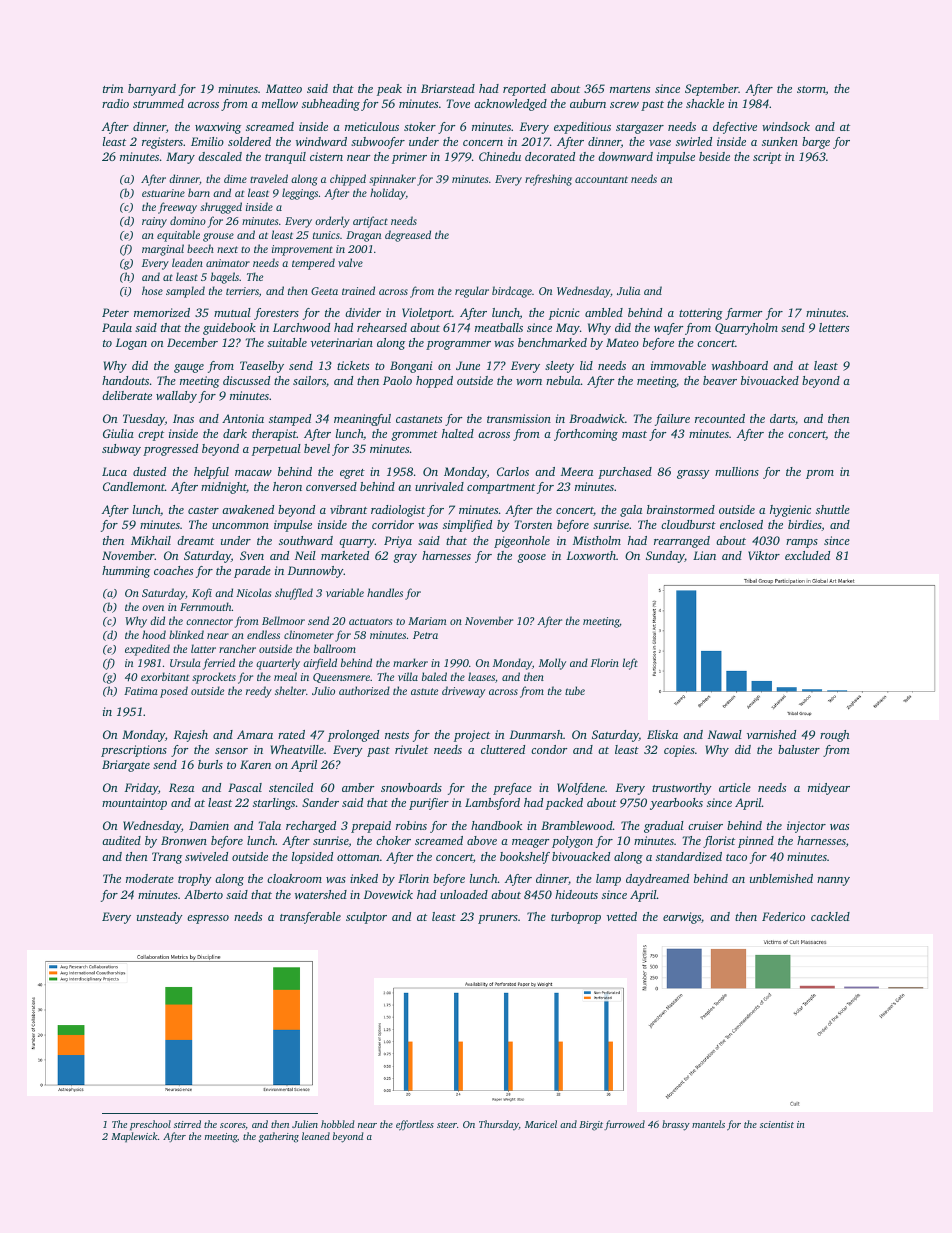 The width and height of the screenshot is (952, 1233). What do you see at coordinates (158, 103) in the screenshot?
I see `strummed` at bounding box center [158, 103].
